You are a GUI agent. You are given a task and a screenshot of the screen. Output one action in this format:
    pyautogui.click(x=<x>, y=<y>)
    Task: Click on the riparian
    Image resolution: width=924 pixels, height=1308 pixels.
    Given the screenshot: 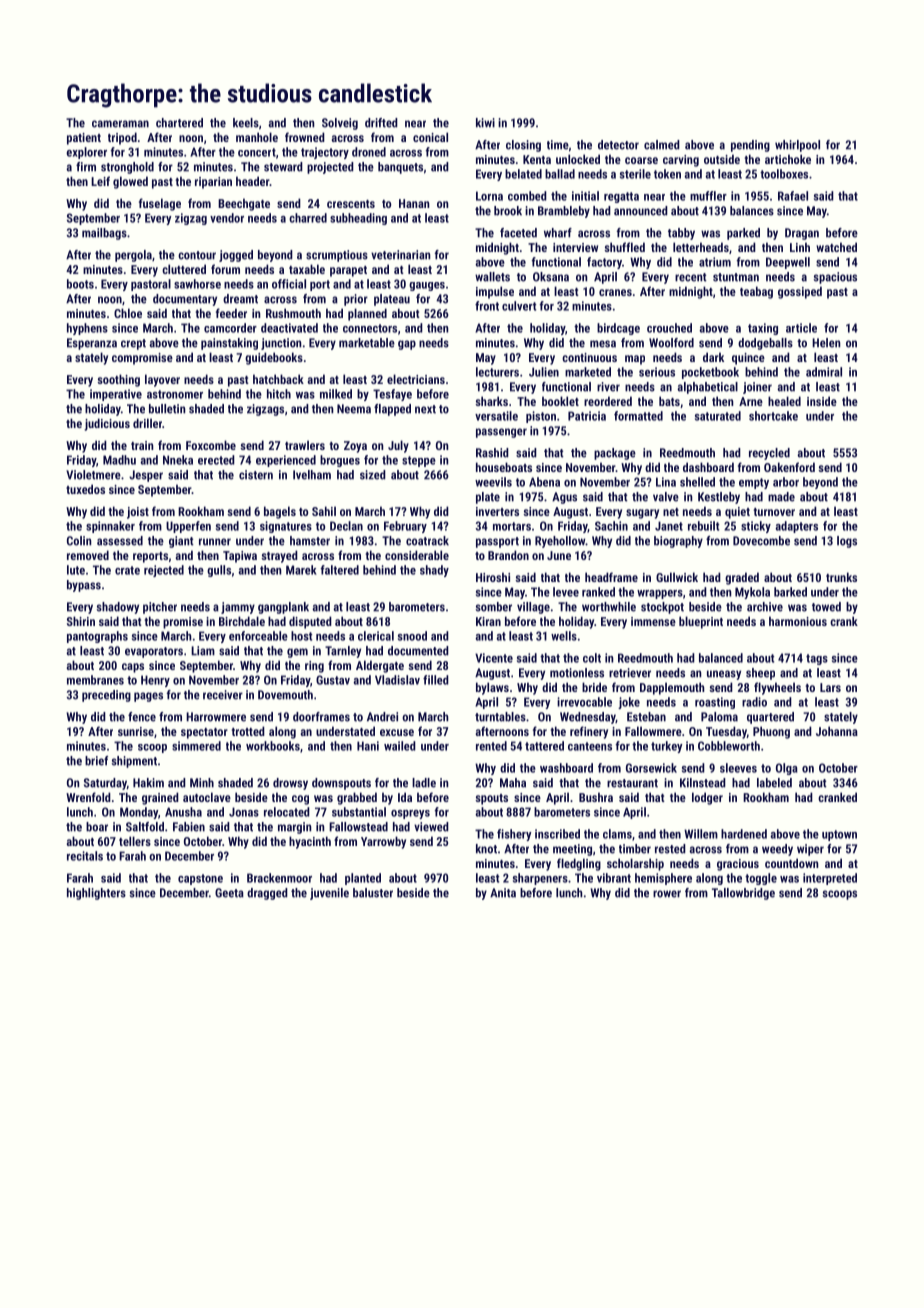 What is the action you would take?
    pyautogui.click(x=213, y=183)
